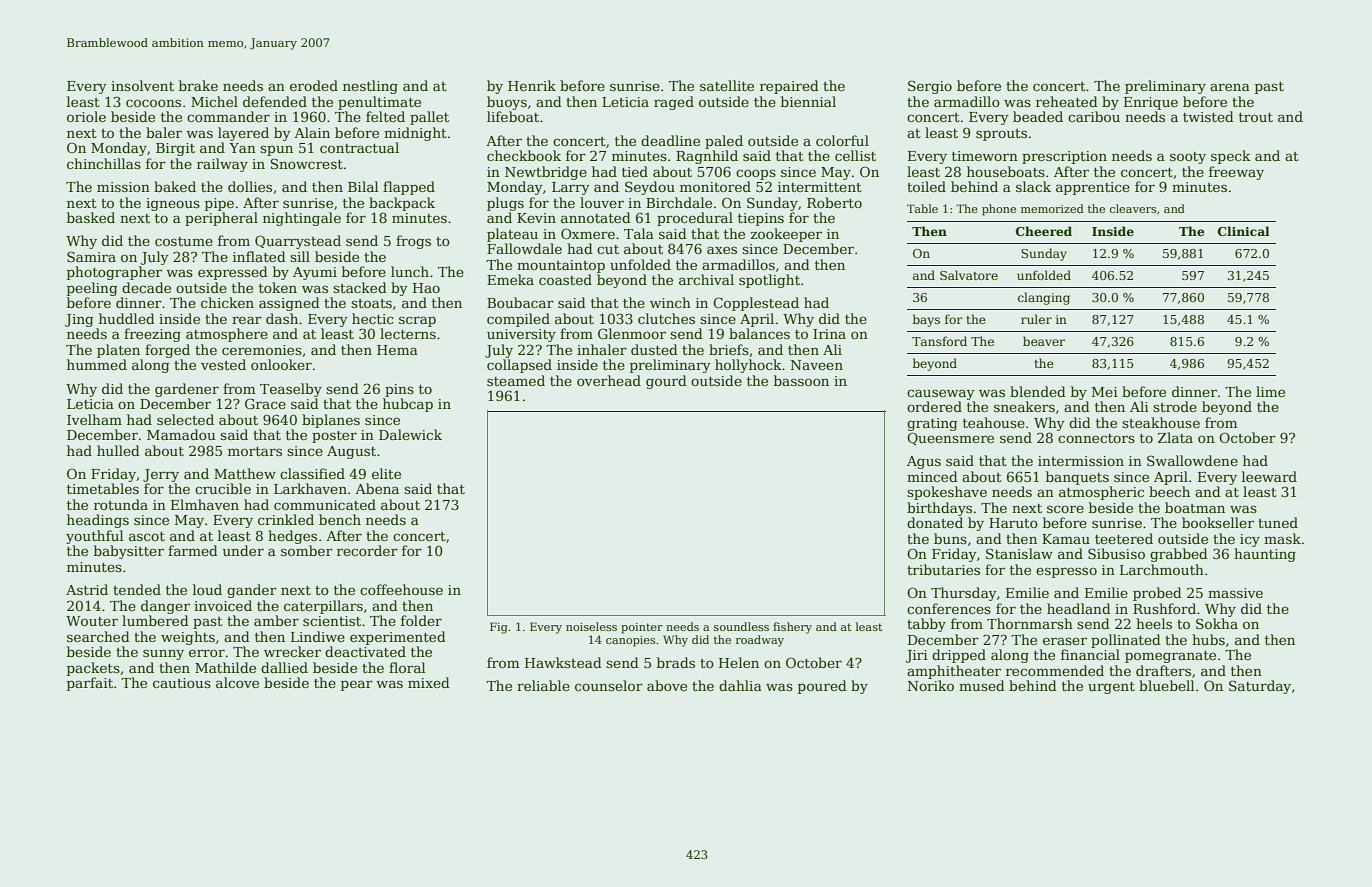 Image resolution: width=1372 pixels, height=887 pixels. I want to click on Stanislaw, so click(1019, 553).
